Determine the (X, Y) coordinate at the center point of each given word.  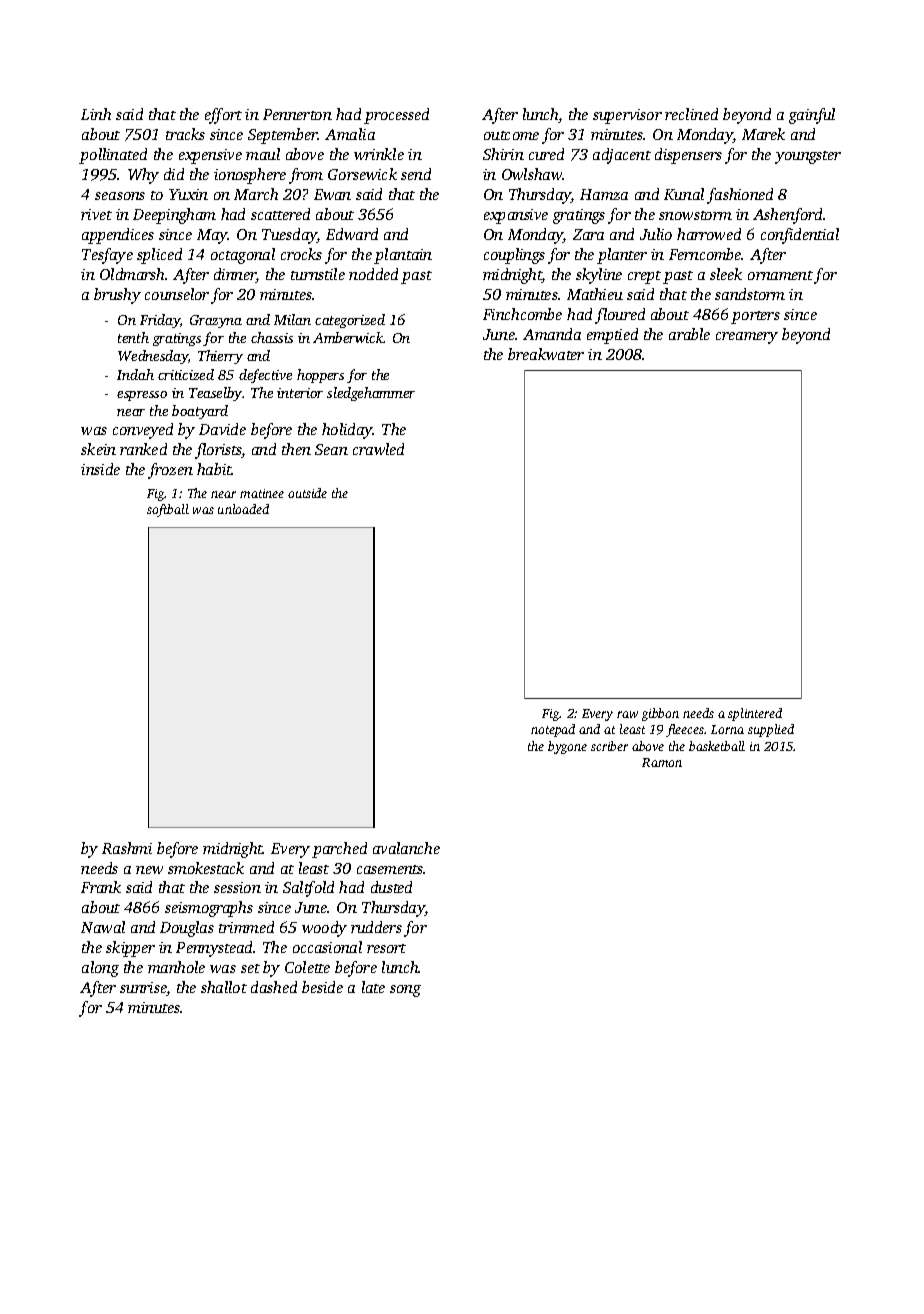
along (100, 969)
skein (98, 449)
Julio (656, 234)
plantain (403, 256)
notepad (553, 730)
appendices (118, 236)
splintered (755, 714)
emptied (612, 336)
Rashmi (127, 848)
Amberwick (348, 337)
